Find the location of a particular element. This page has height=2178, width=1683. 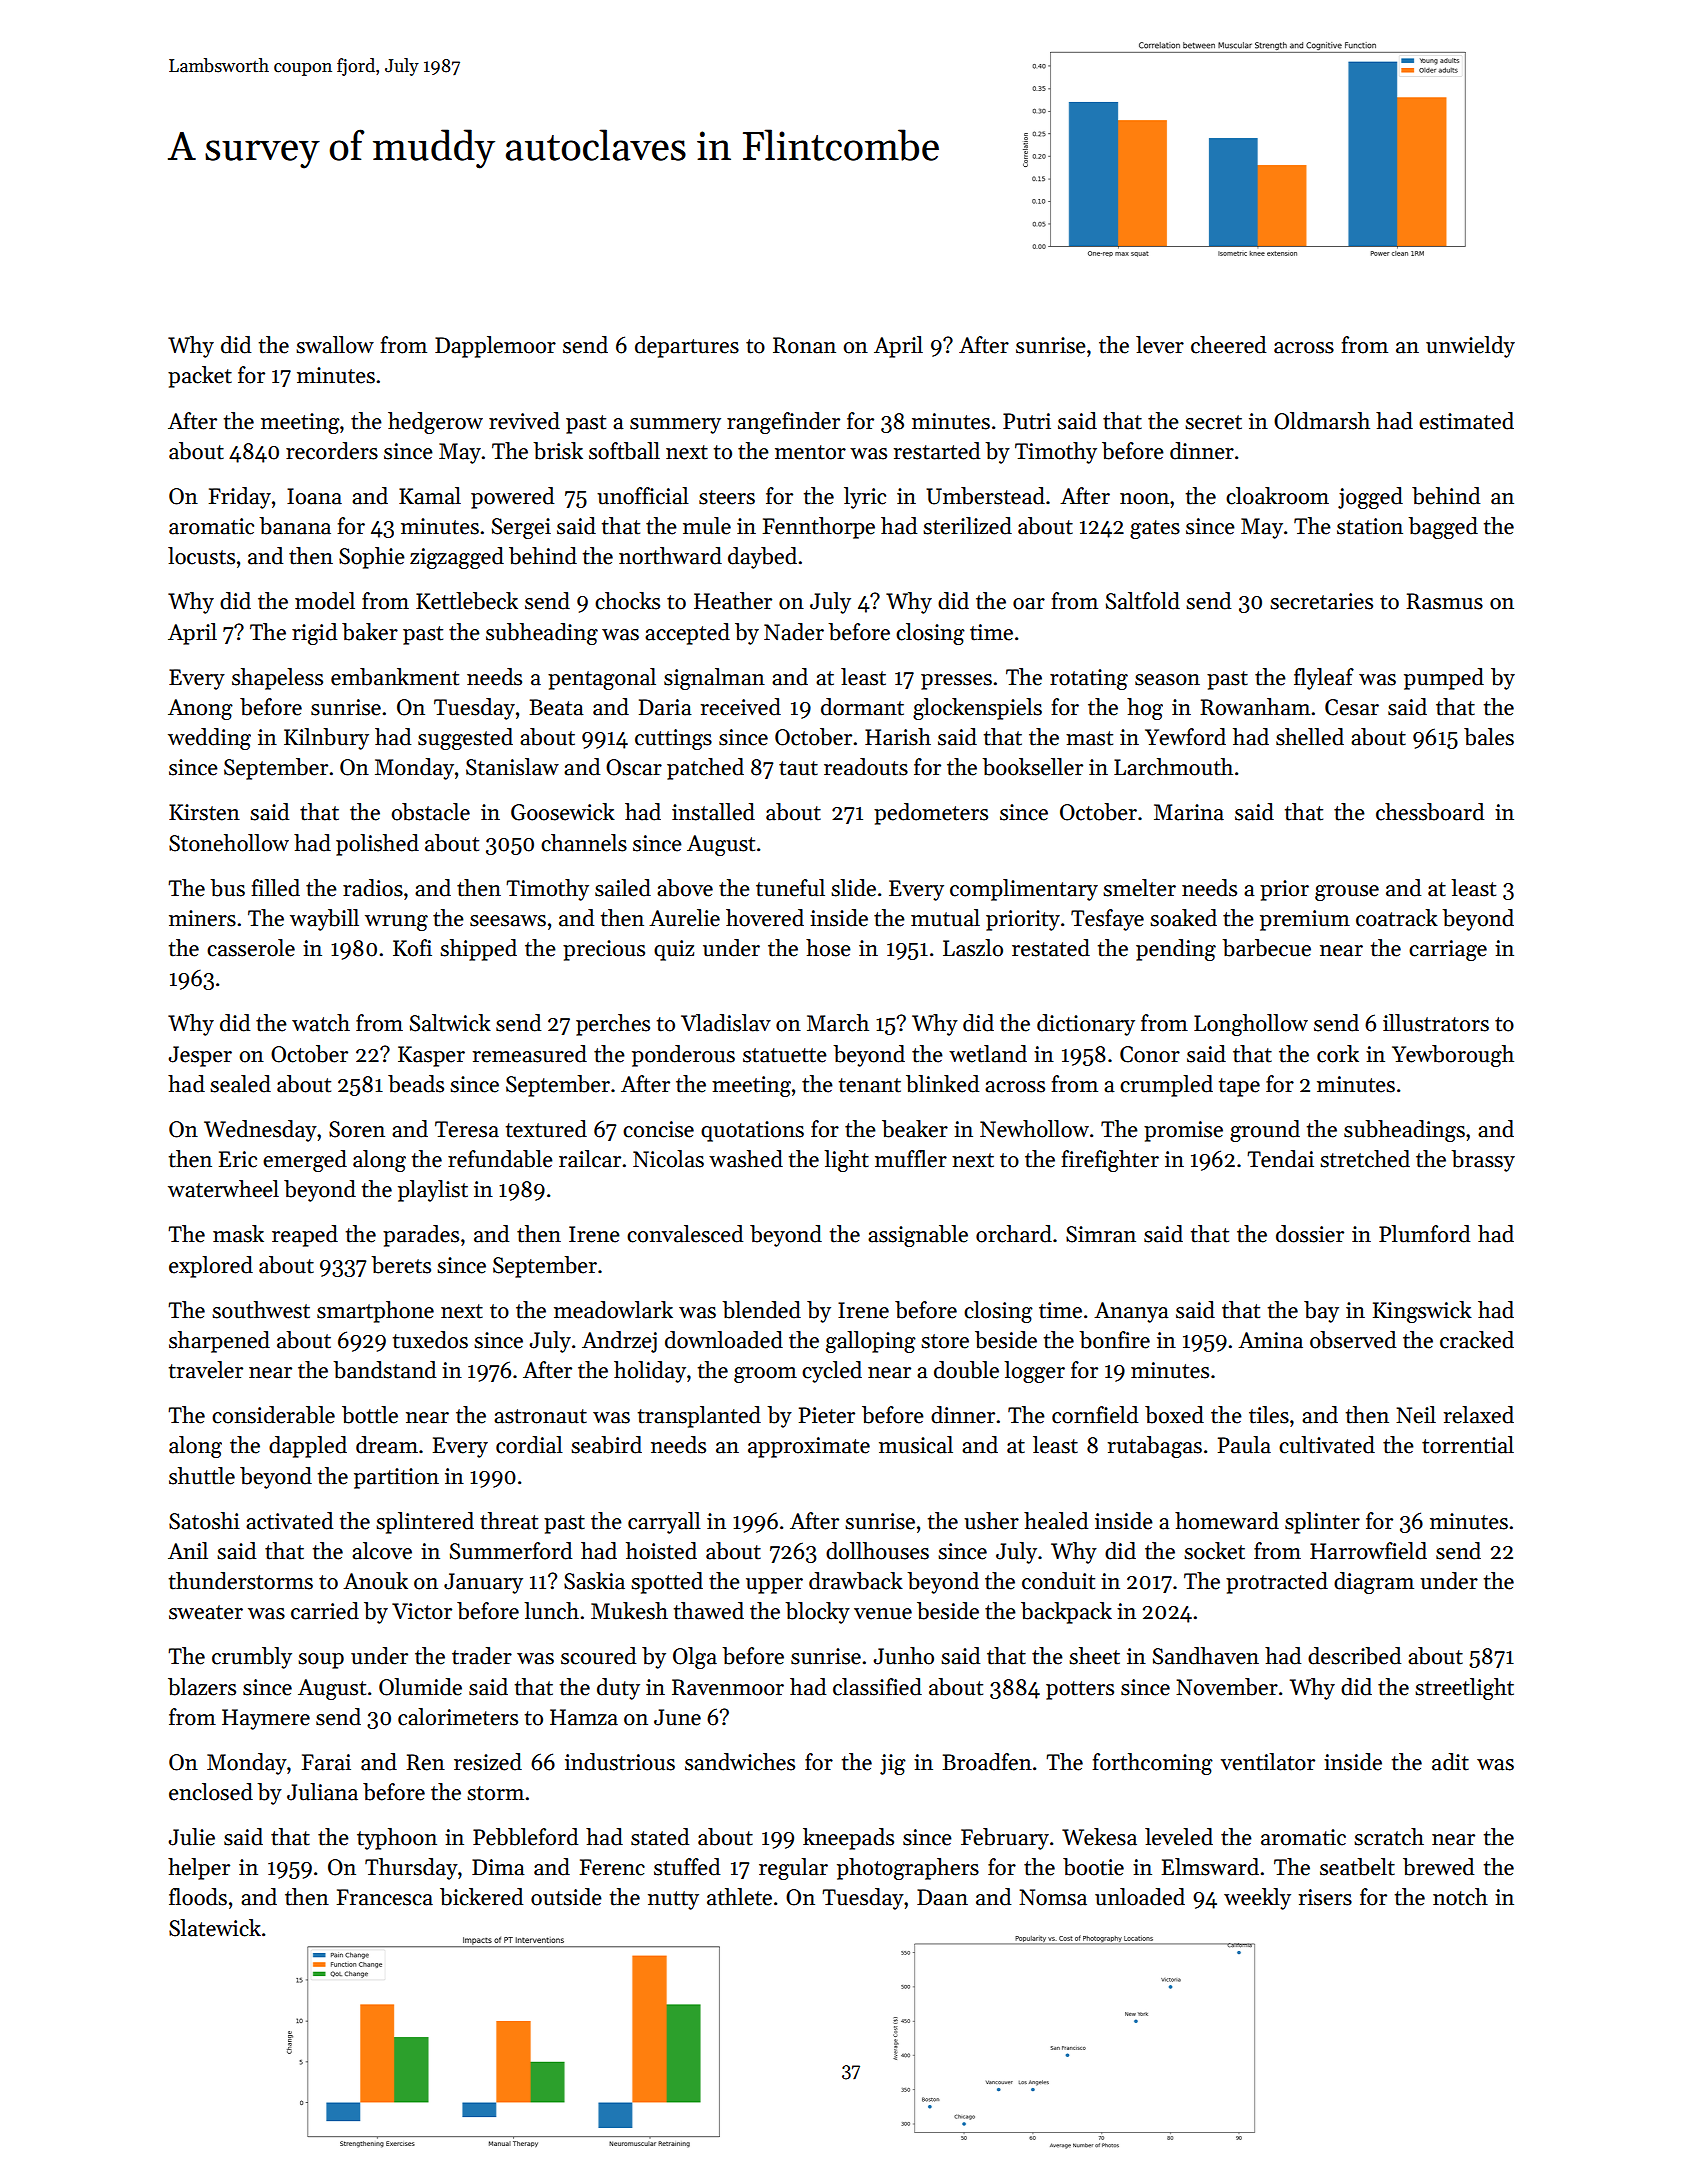

usher is located at coordinates (991, 1521).
